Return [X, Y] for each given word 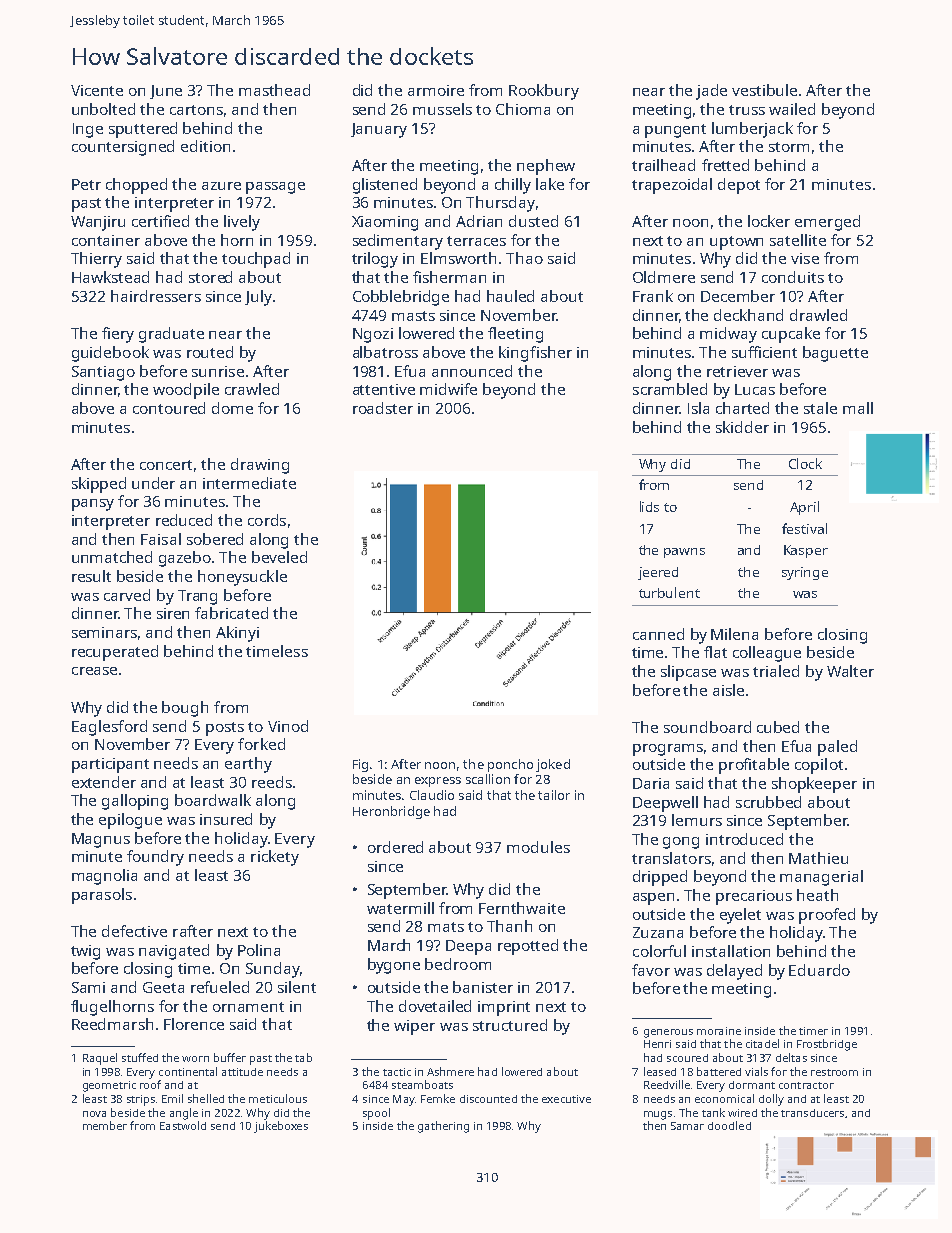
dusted [533, 221]
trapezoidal [672, 186]
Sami [88, 987]
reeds [272, 782]
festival [804, 528]
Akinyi [237, 634]
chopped [136, 186]
